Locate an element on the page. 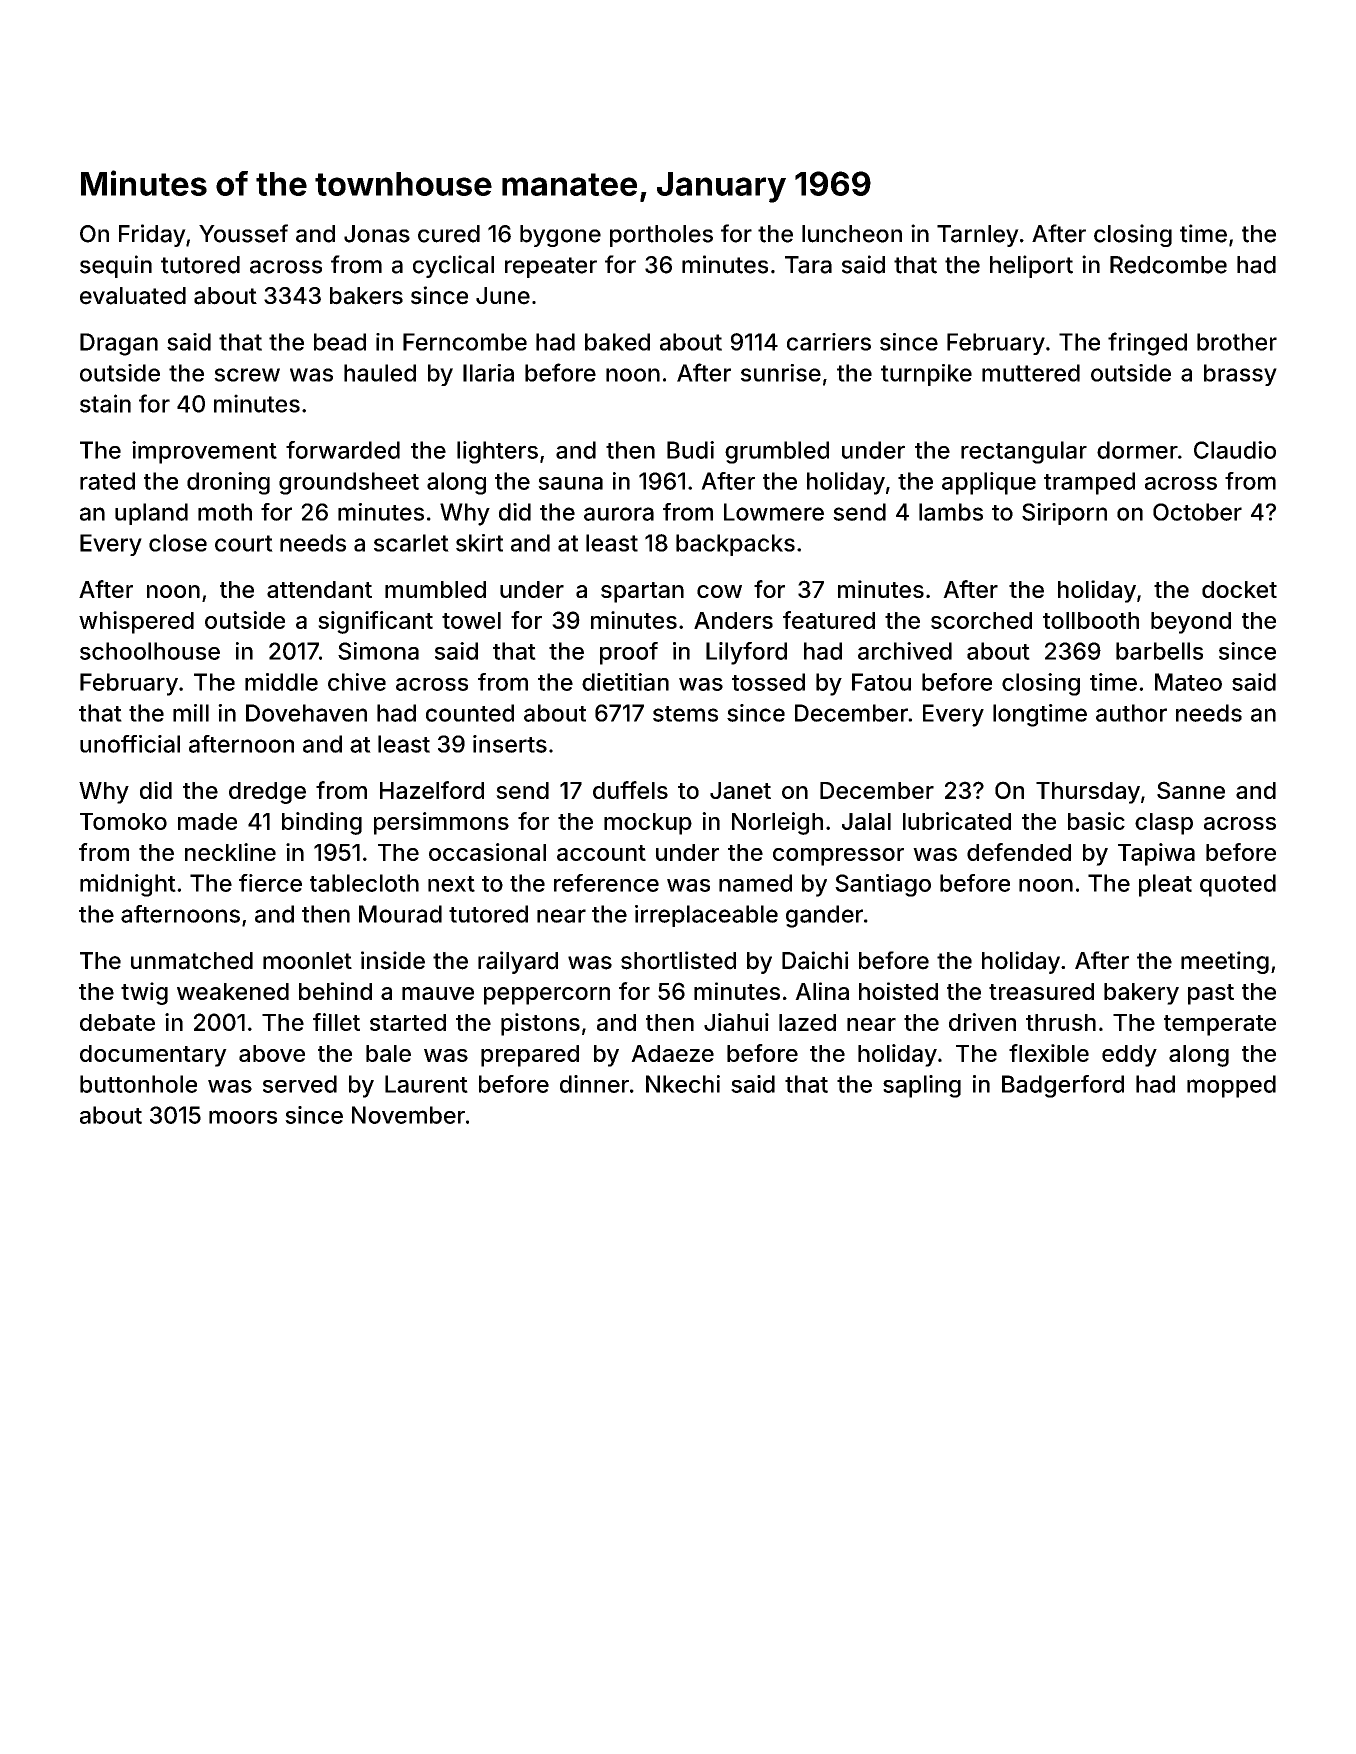 The image size is (1356, 1754). Tara is located at coordinates (808, 265).
